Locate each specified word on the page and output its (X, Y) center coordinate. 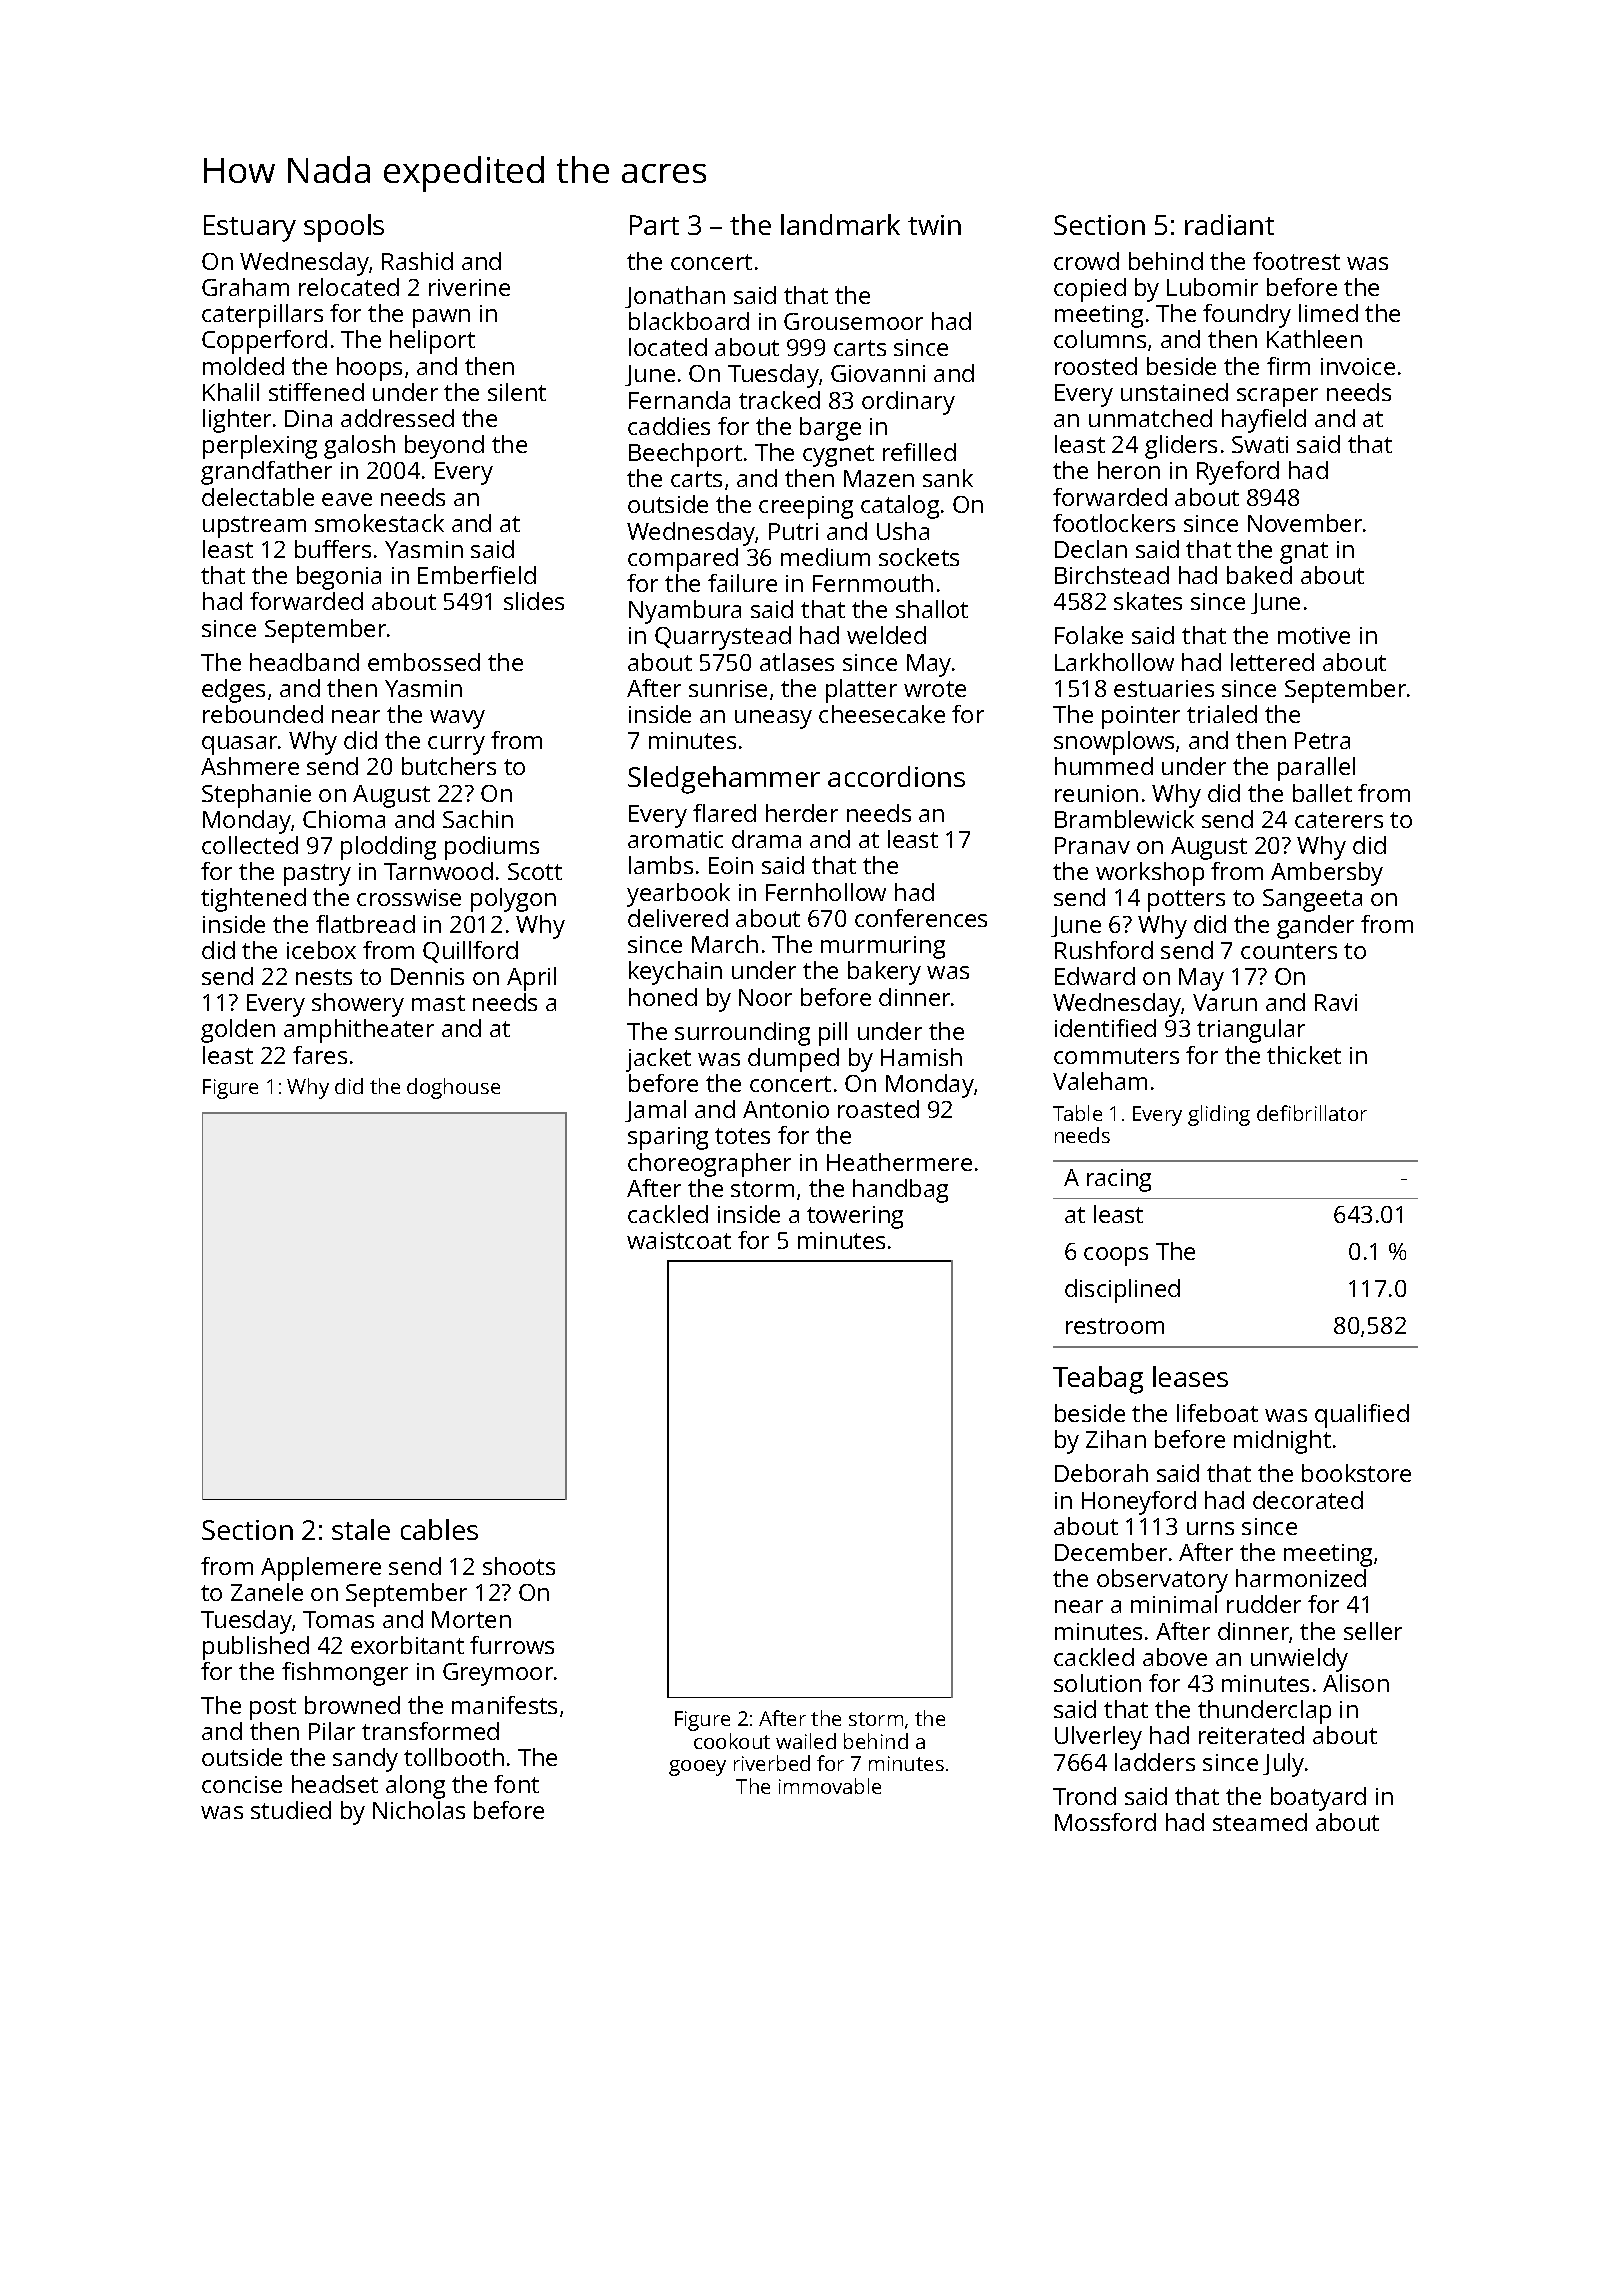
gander (1315, 927)
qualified (1362, 1416)
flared (724, 813)
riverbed (772, 1763)
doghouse (453, 1088)
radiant (1229, 224)
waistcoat (679, 1240)
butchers (449, 766)
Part (654, 225)
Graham (245, 287)
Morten (471, 1619)
